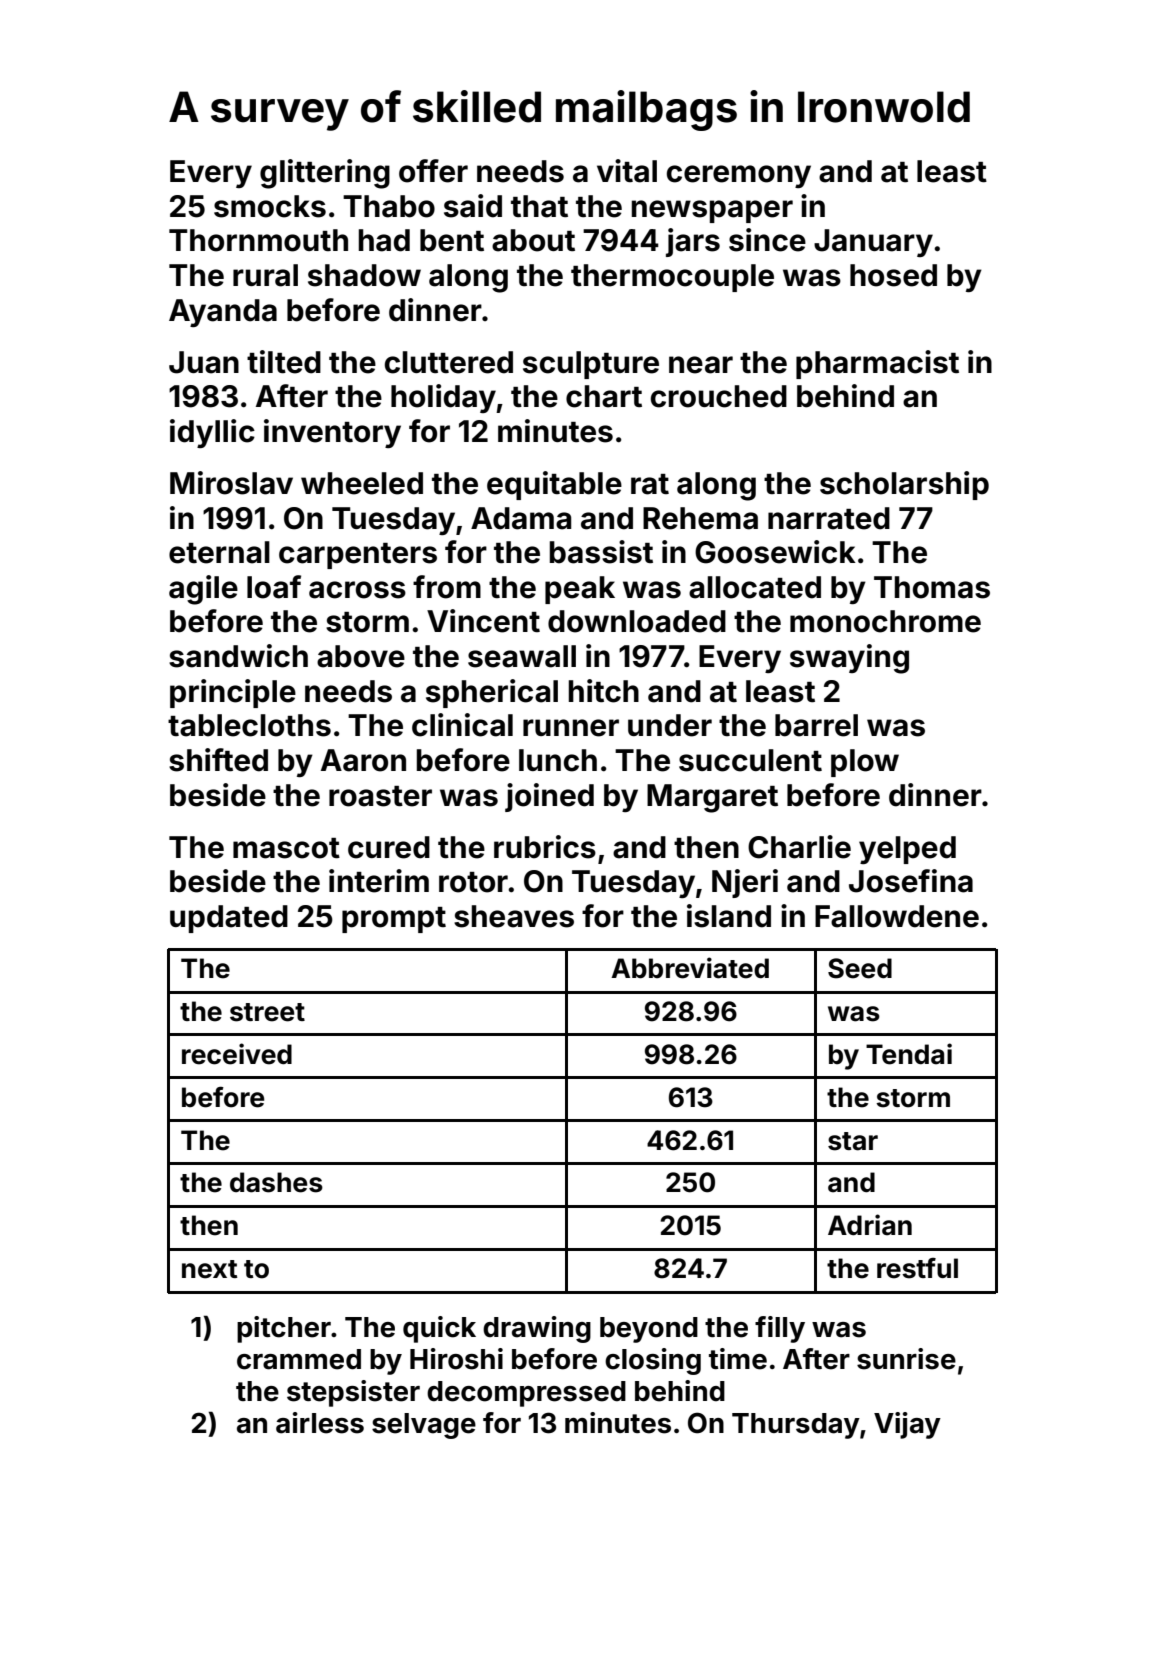 Image resolution: width=1165 pixels, height=1654 pixels. Describe the element at coordinates (320, 1423) in the page. I see `airless` at that location.
